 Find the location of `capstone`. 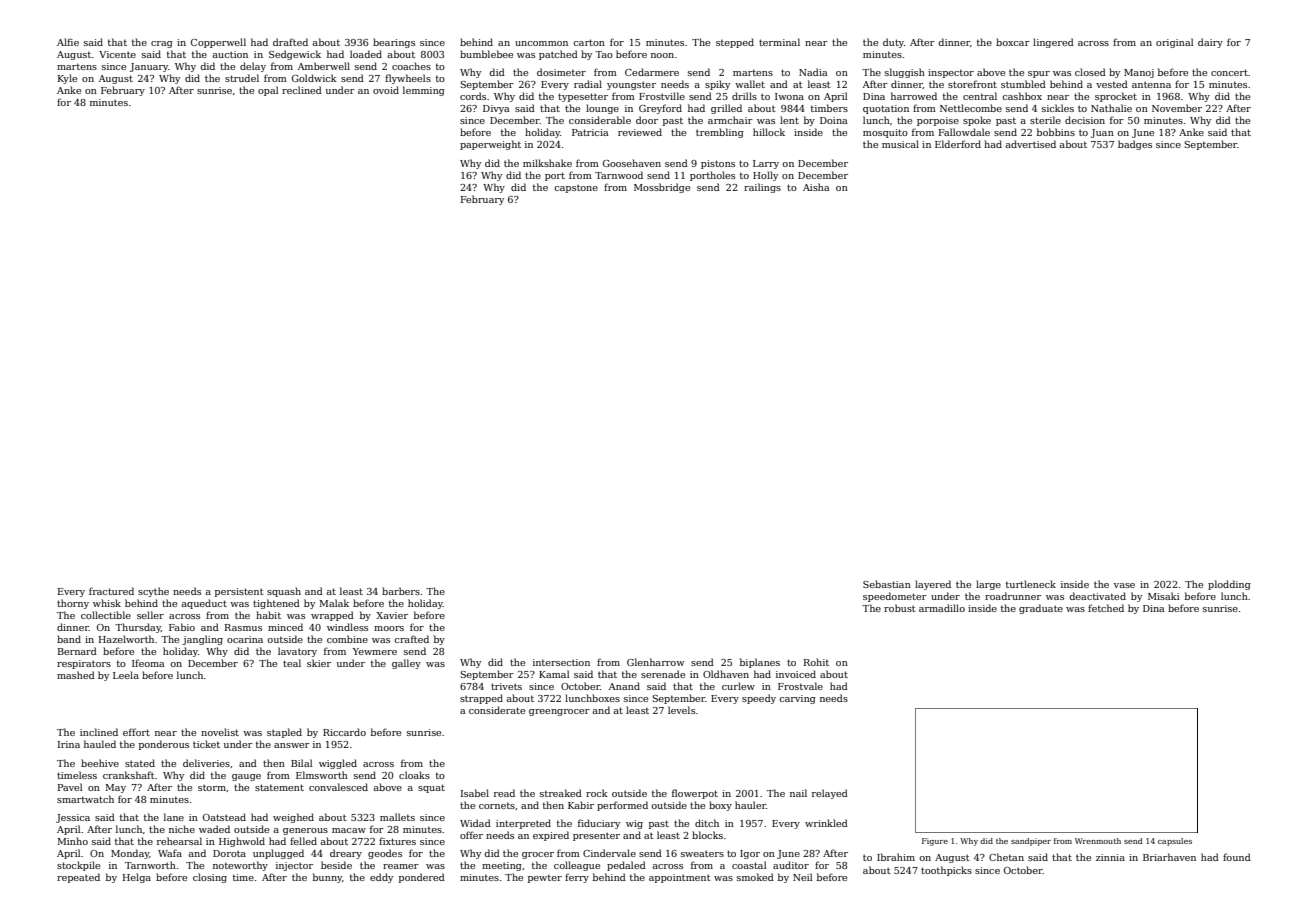

capstone is located at coordinates (576, 188).
